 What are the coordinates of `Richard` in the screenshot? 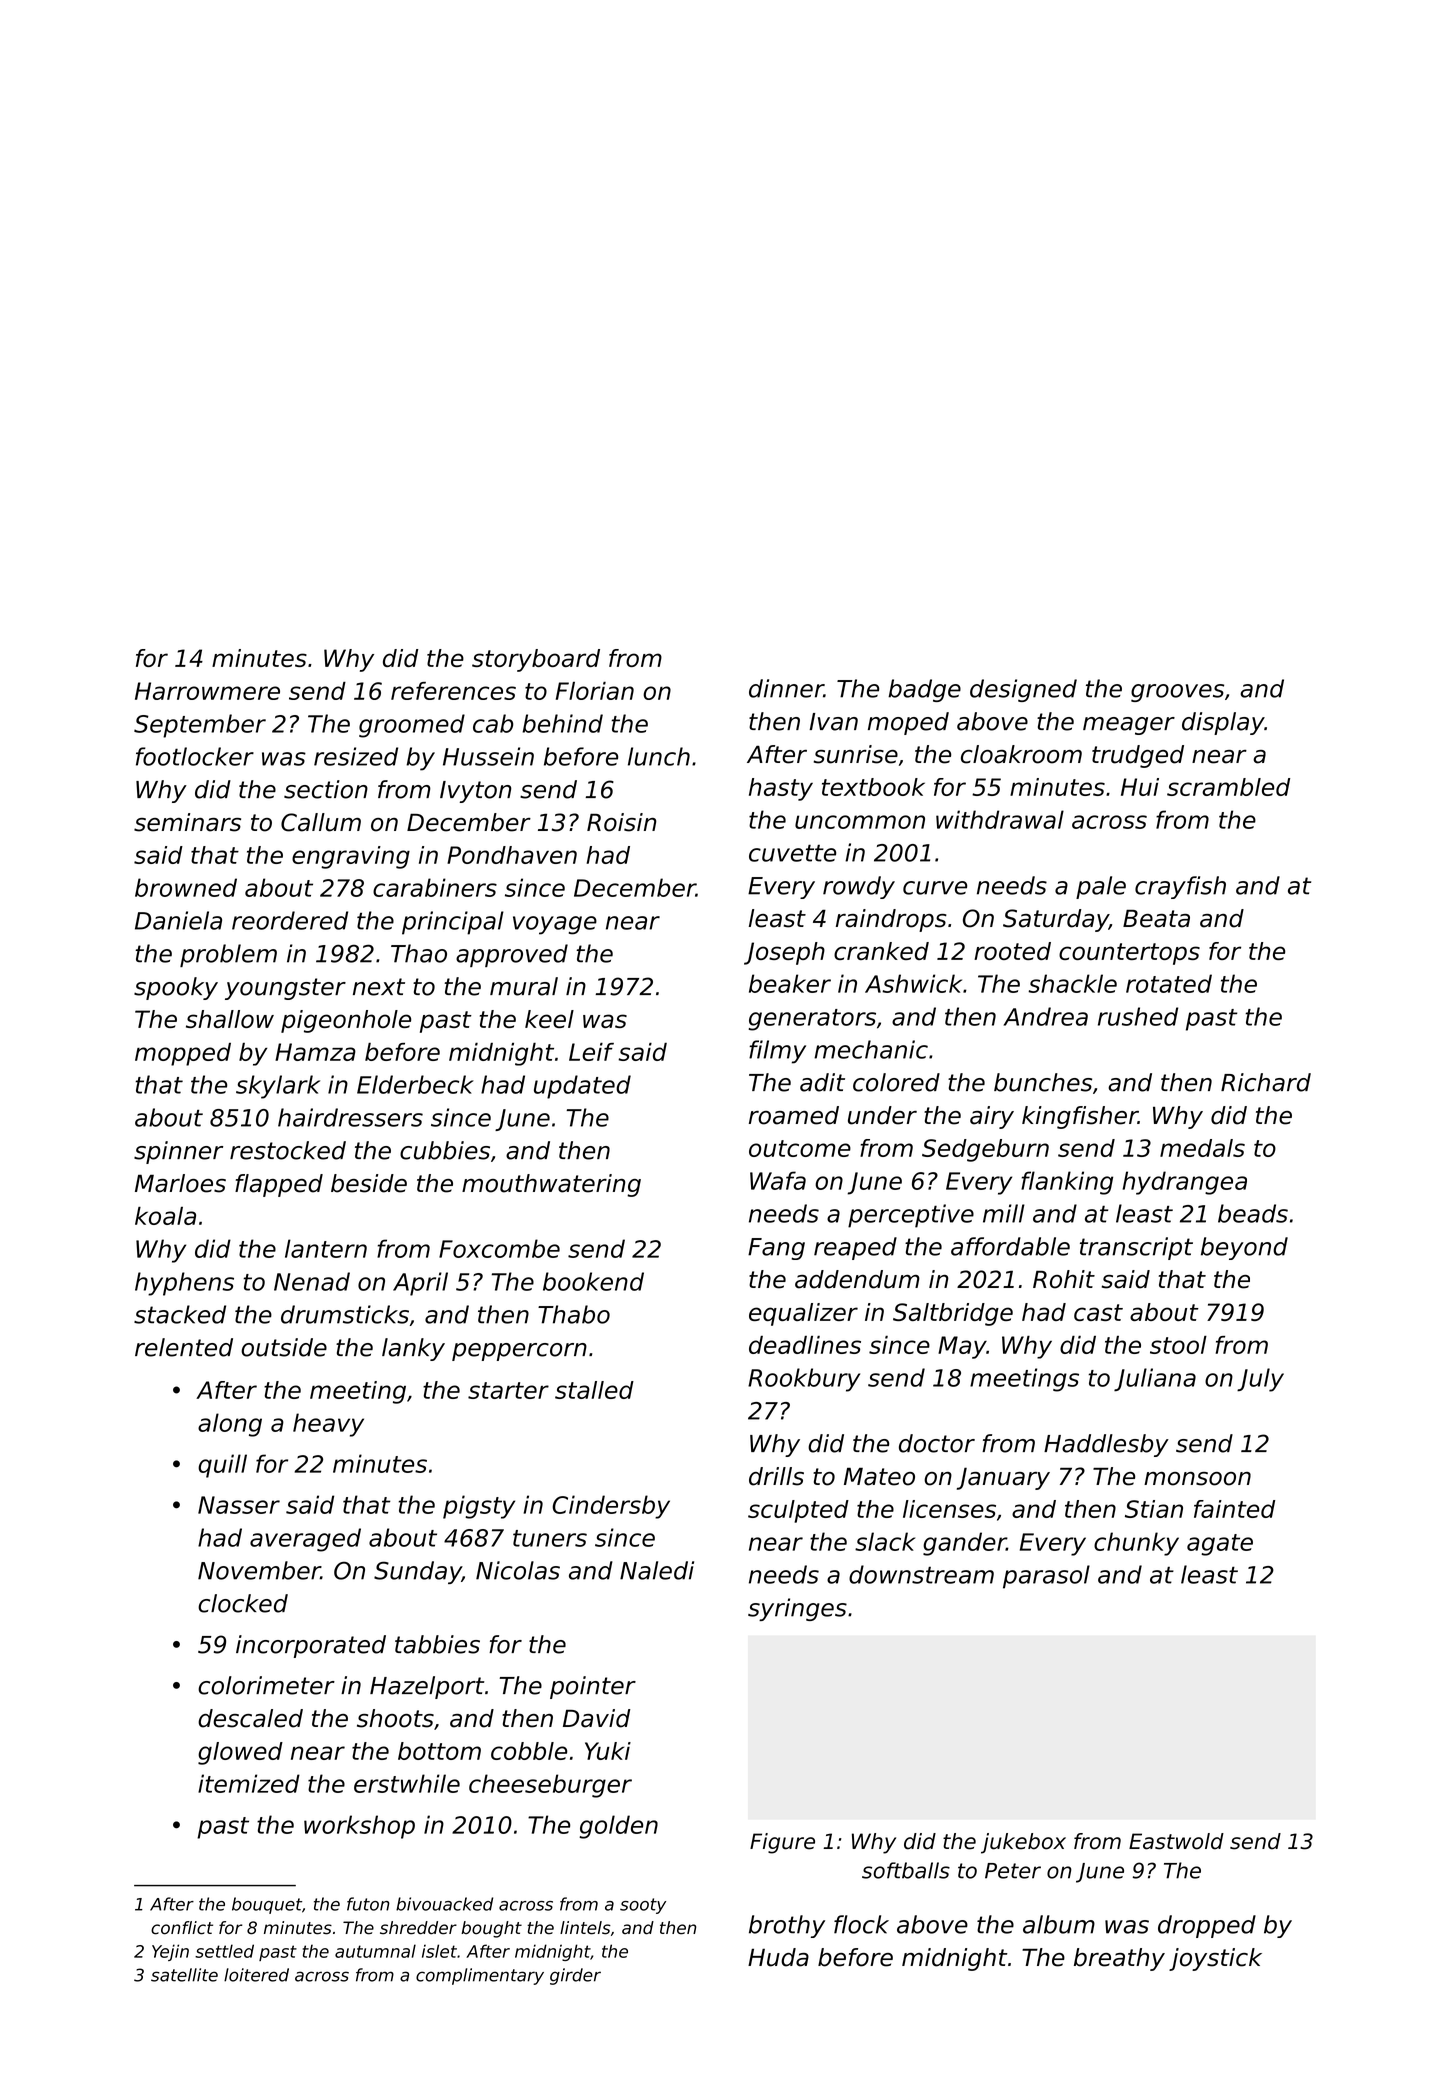 It's located at (1266, 1082).
